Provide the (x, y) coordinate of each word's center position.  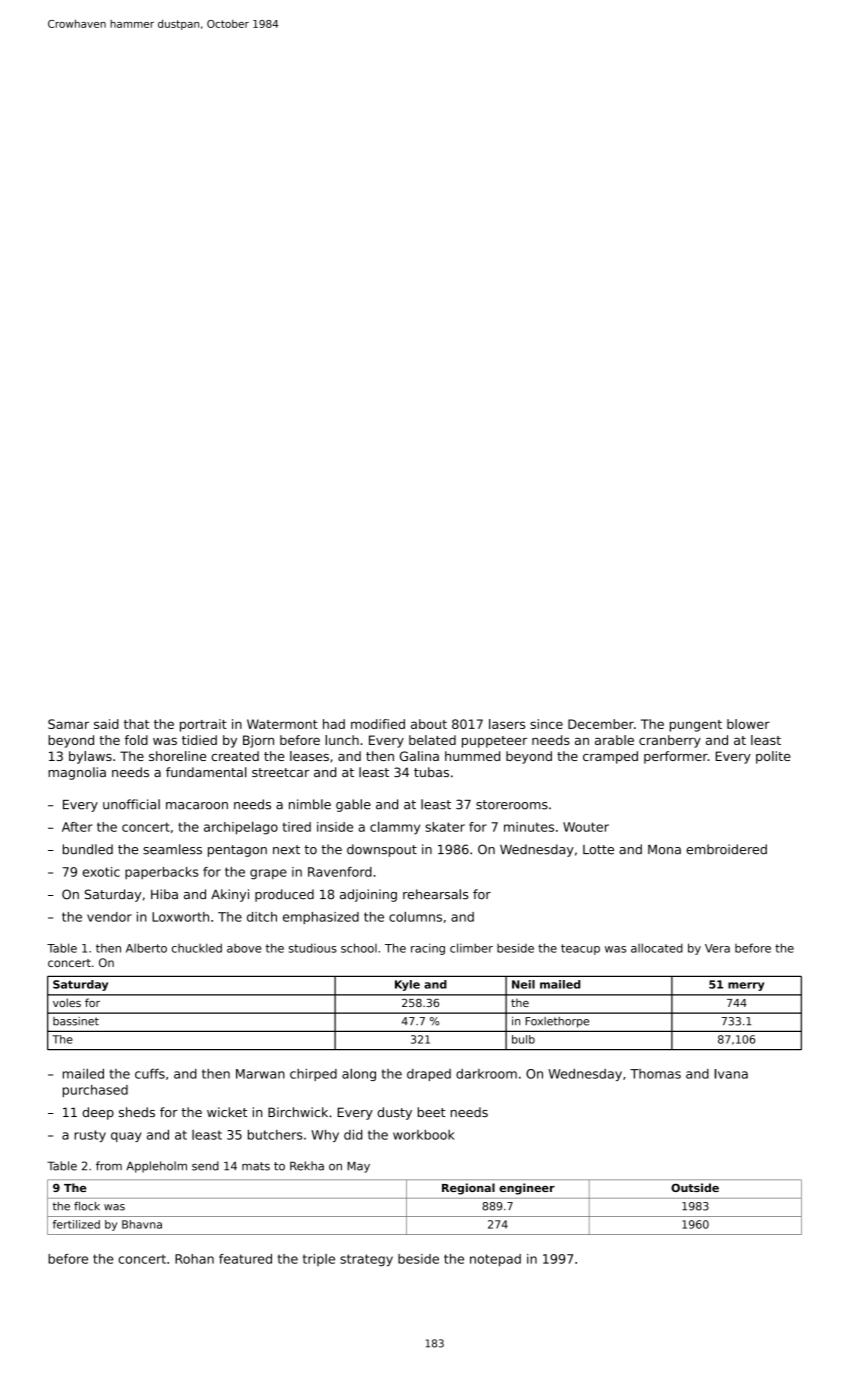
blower (748, 724)
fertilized (76, 1224)
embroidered (726, 849)
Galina (419, 756)
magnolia (77, 773)
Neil (523, 984)
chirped (313, 1075)
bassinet (76, 1021)
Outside (695, 1187)
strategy (366, 1260)
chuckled (197, 948)
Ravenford (340, 872)
